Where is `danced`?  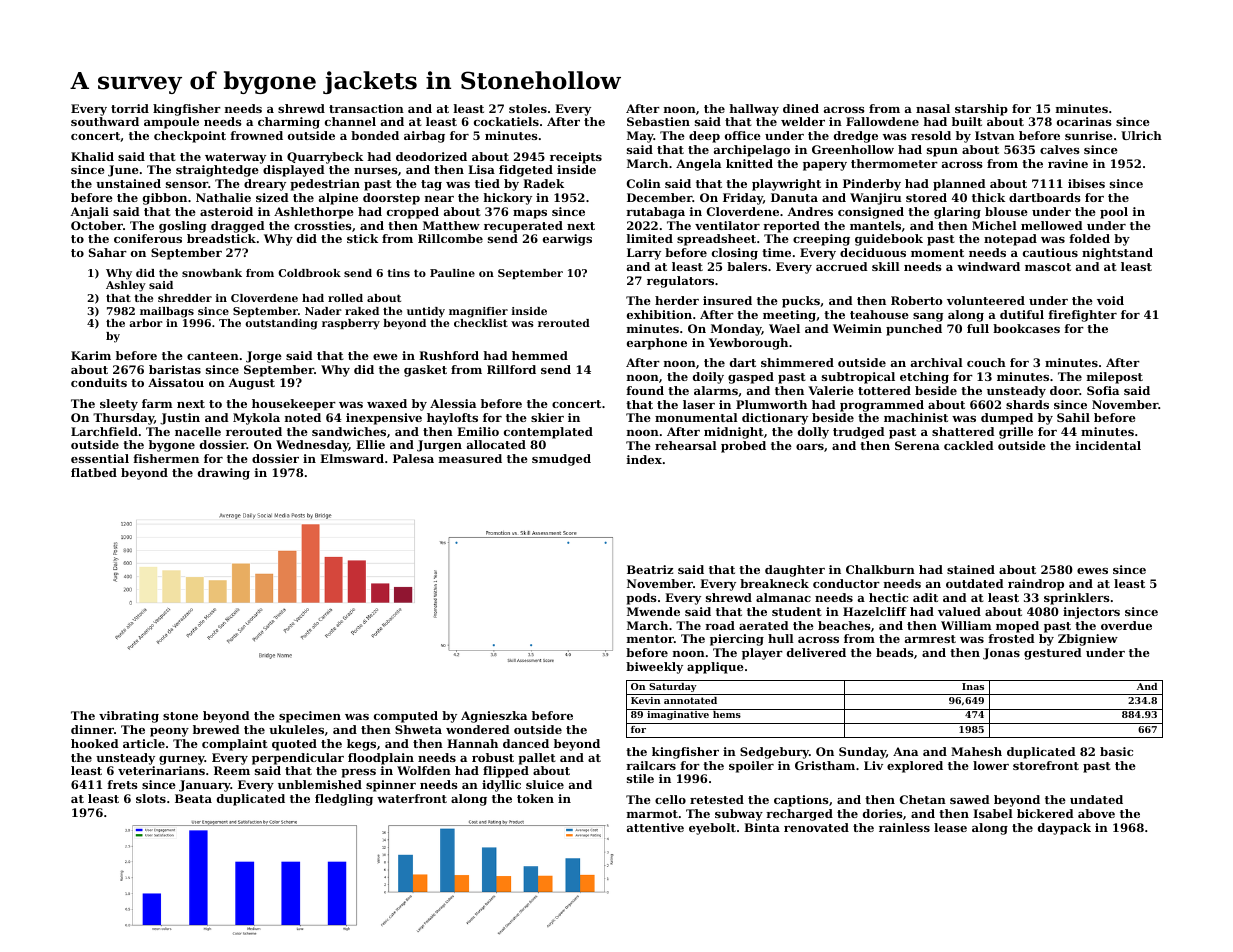
danced is located at coordinates (526, 743).
